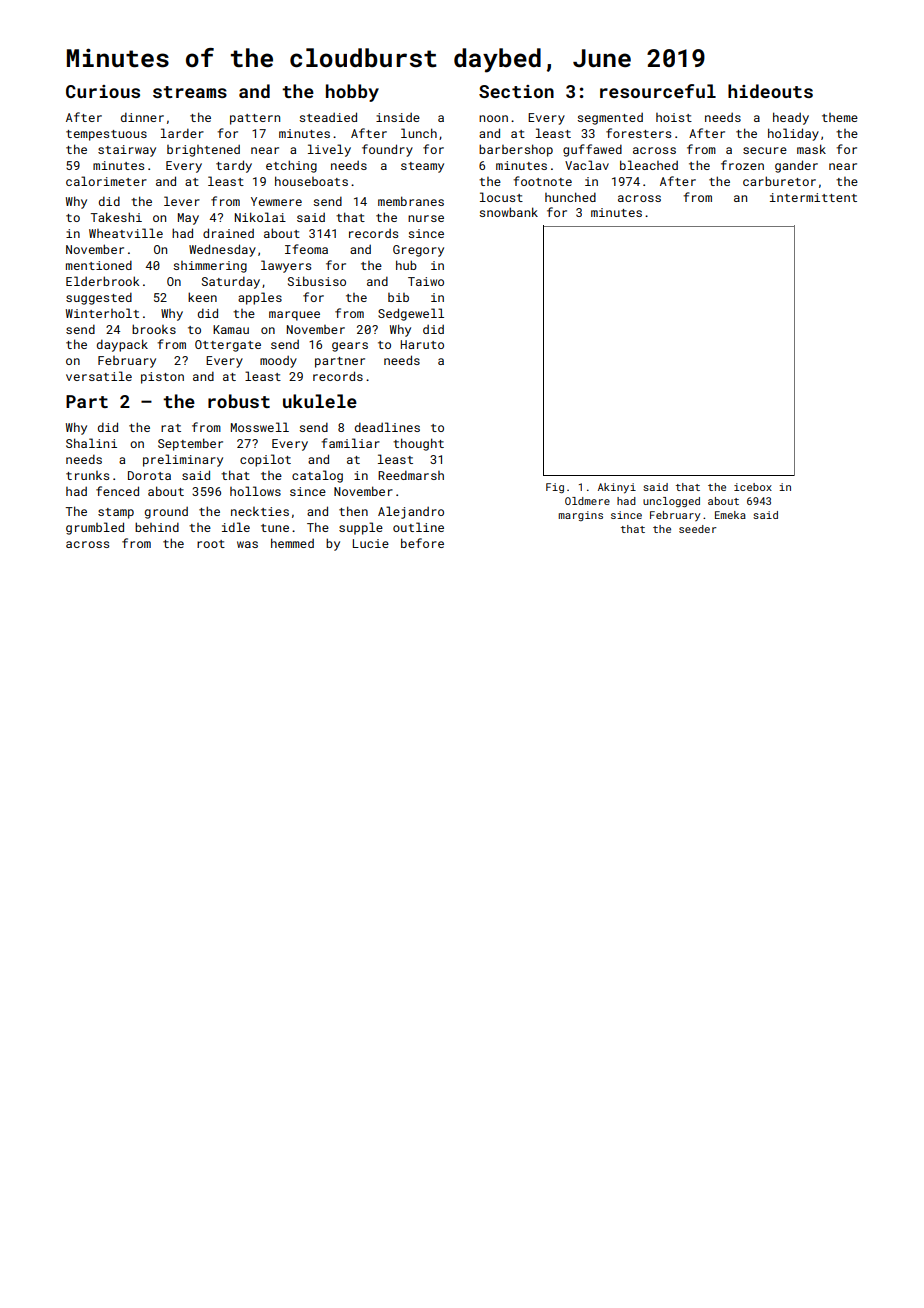  What do you see at coordinates (791, 118) in the page?
I see `heady` at bounding box center [791, 118].
